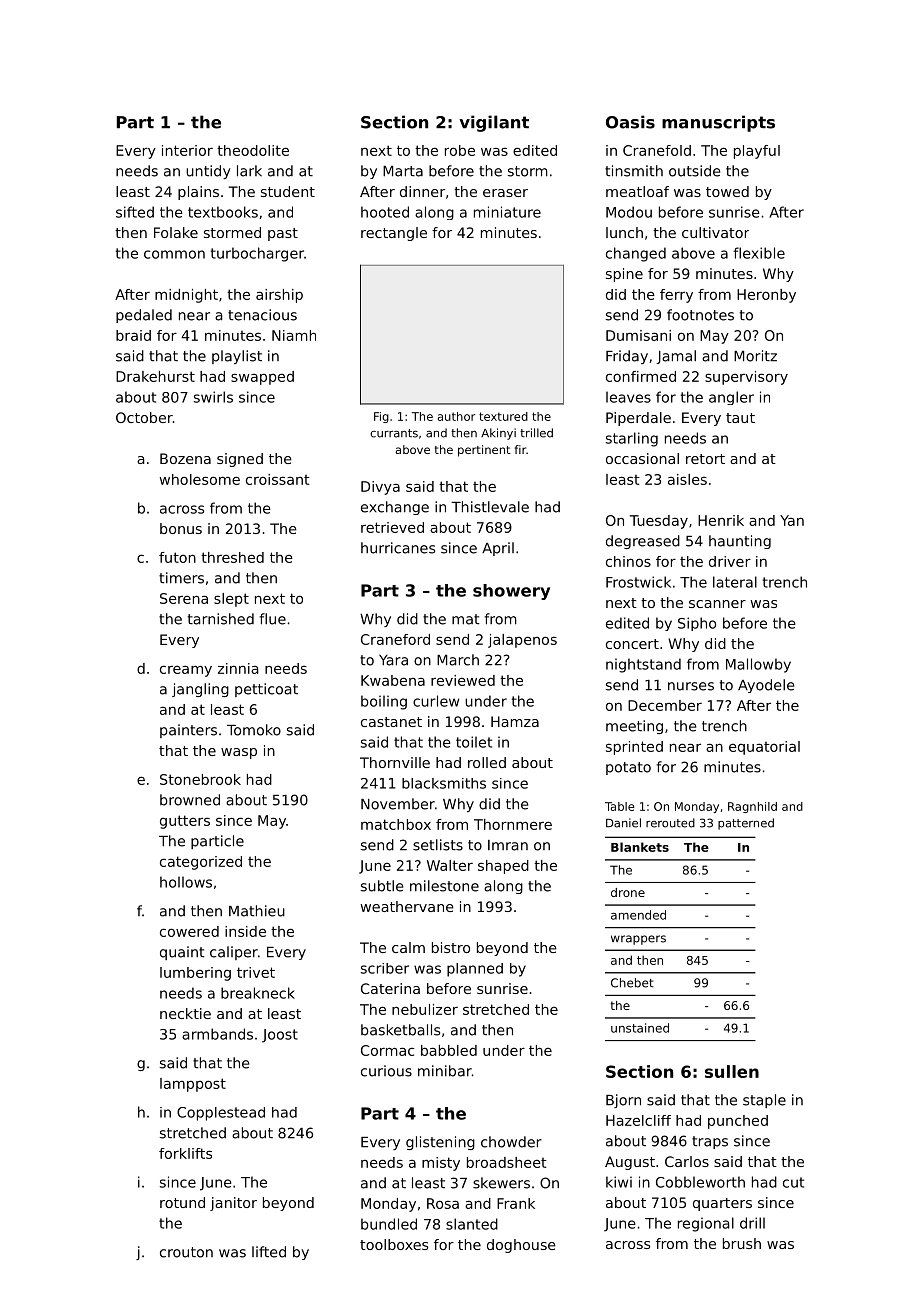  Describe the element at coordinates (752, 807) in the document. I see `Ragnhild` at that location.
